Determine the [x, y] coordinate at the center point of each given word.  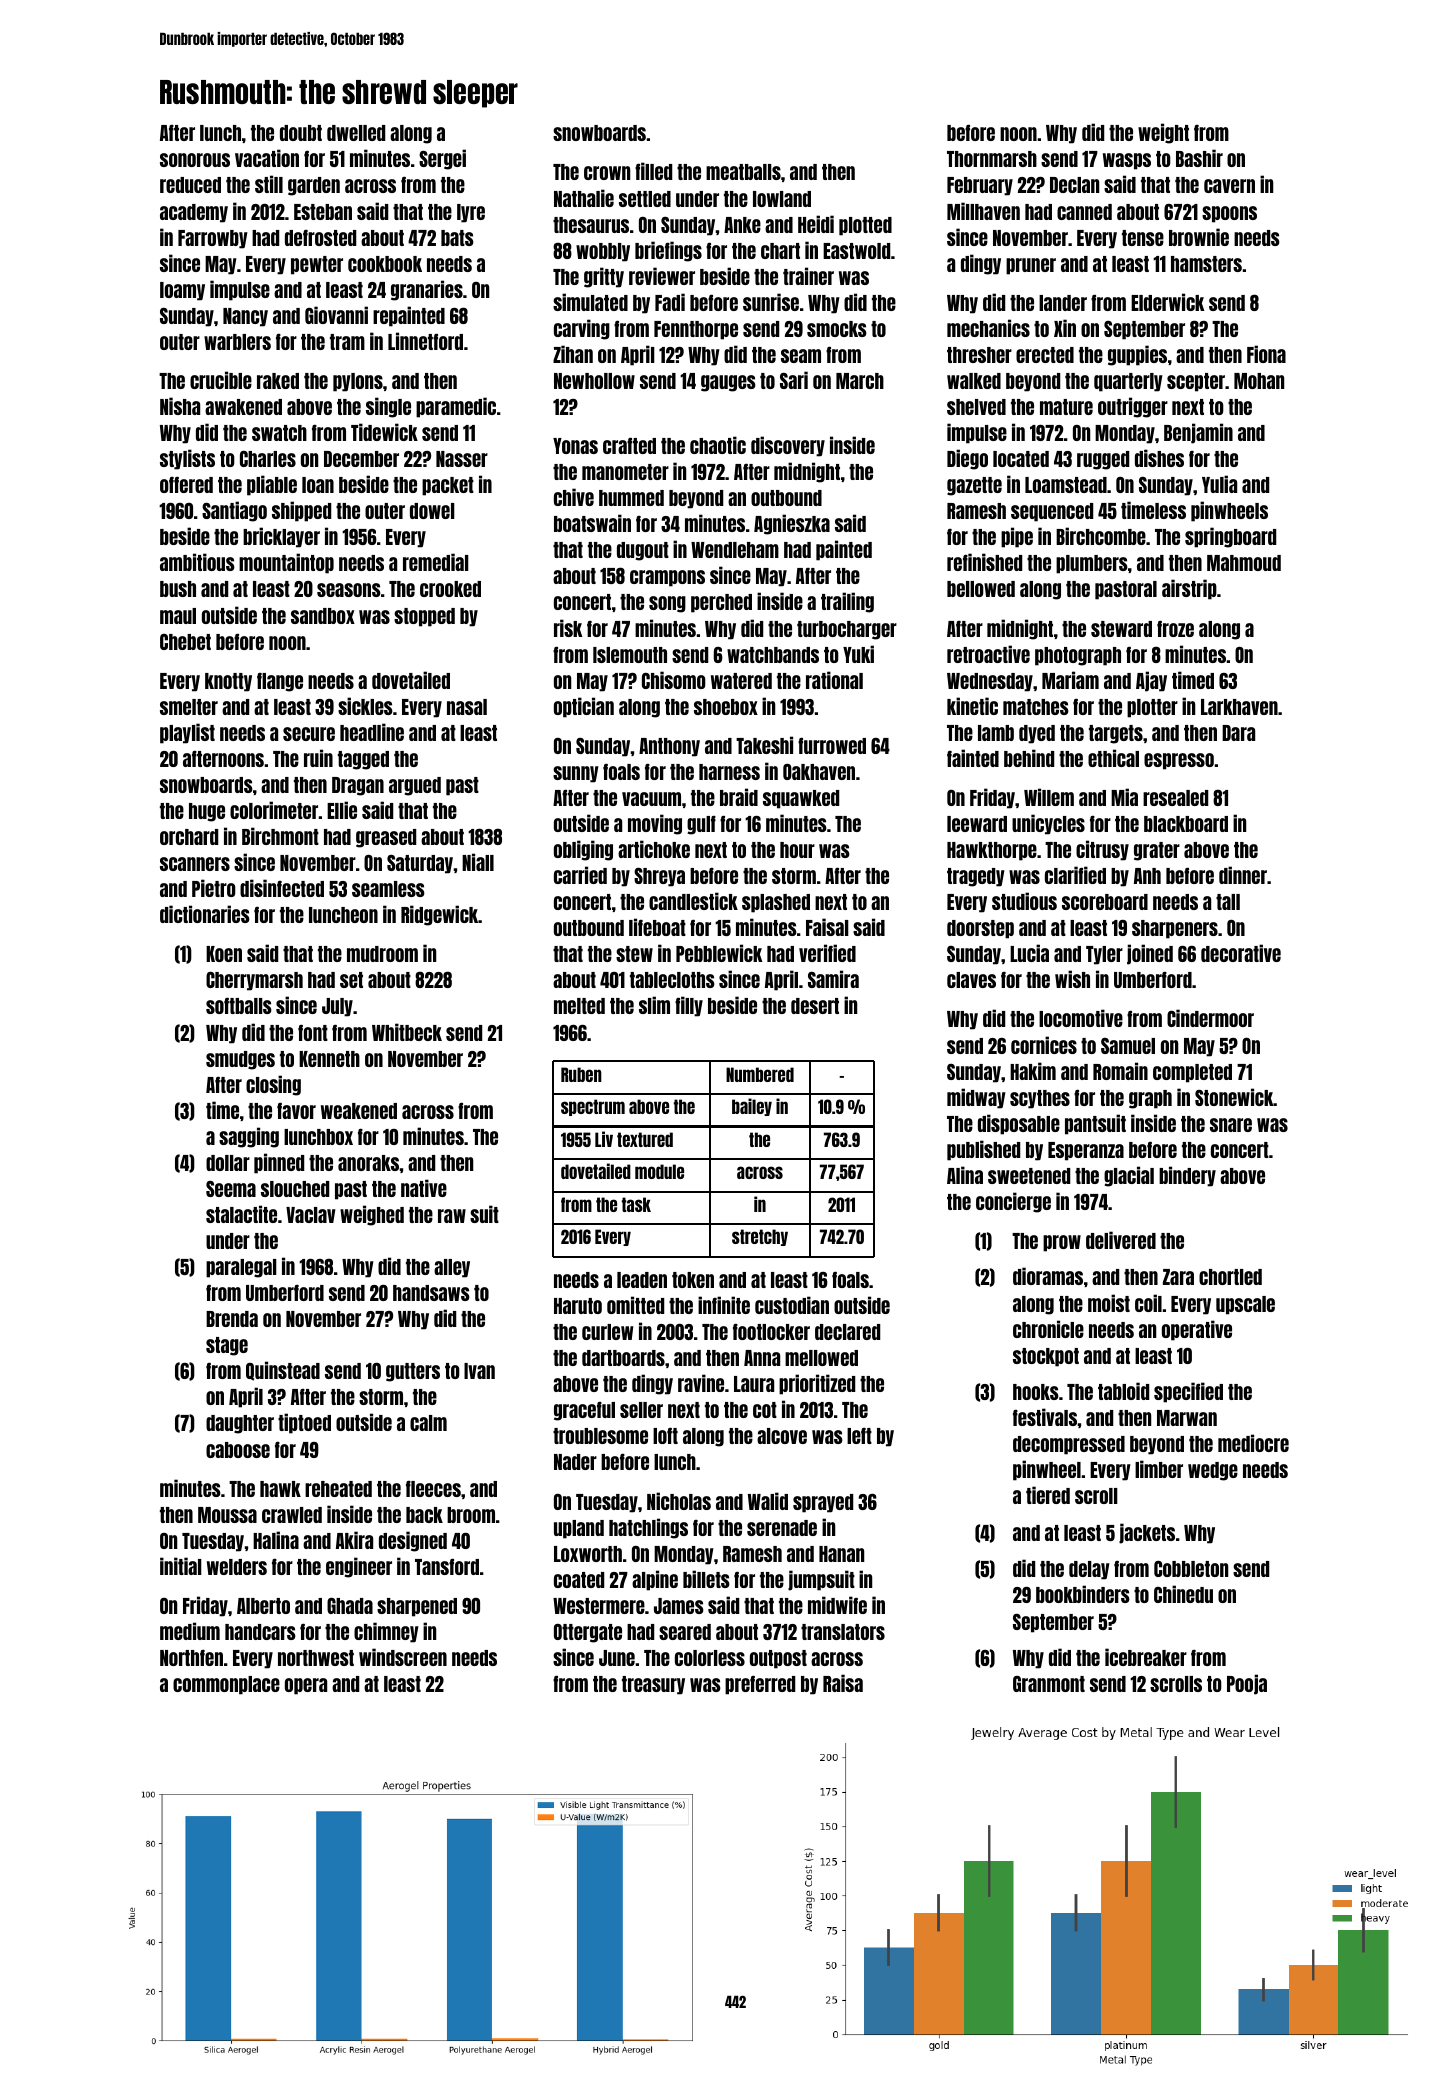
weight [1163, 133]
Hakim [1033, 1071]
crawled [292, 1515]
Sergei [442, 159]
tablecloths [672, 980]
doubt [301, 133]
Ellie [342, 810]
